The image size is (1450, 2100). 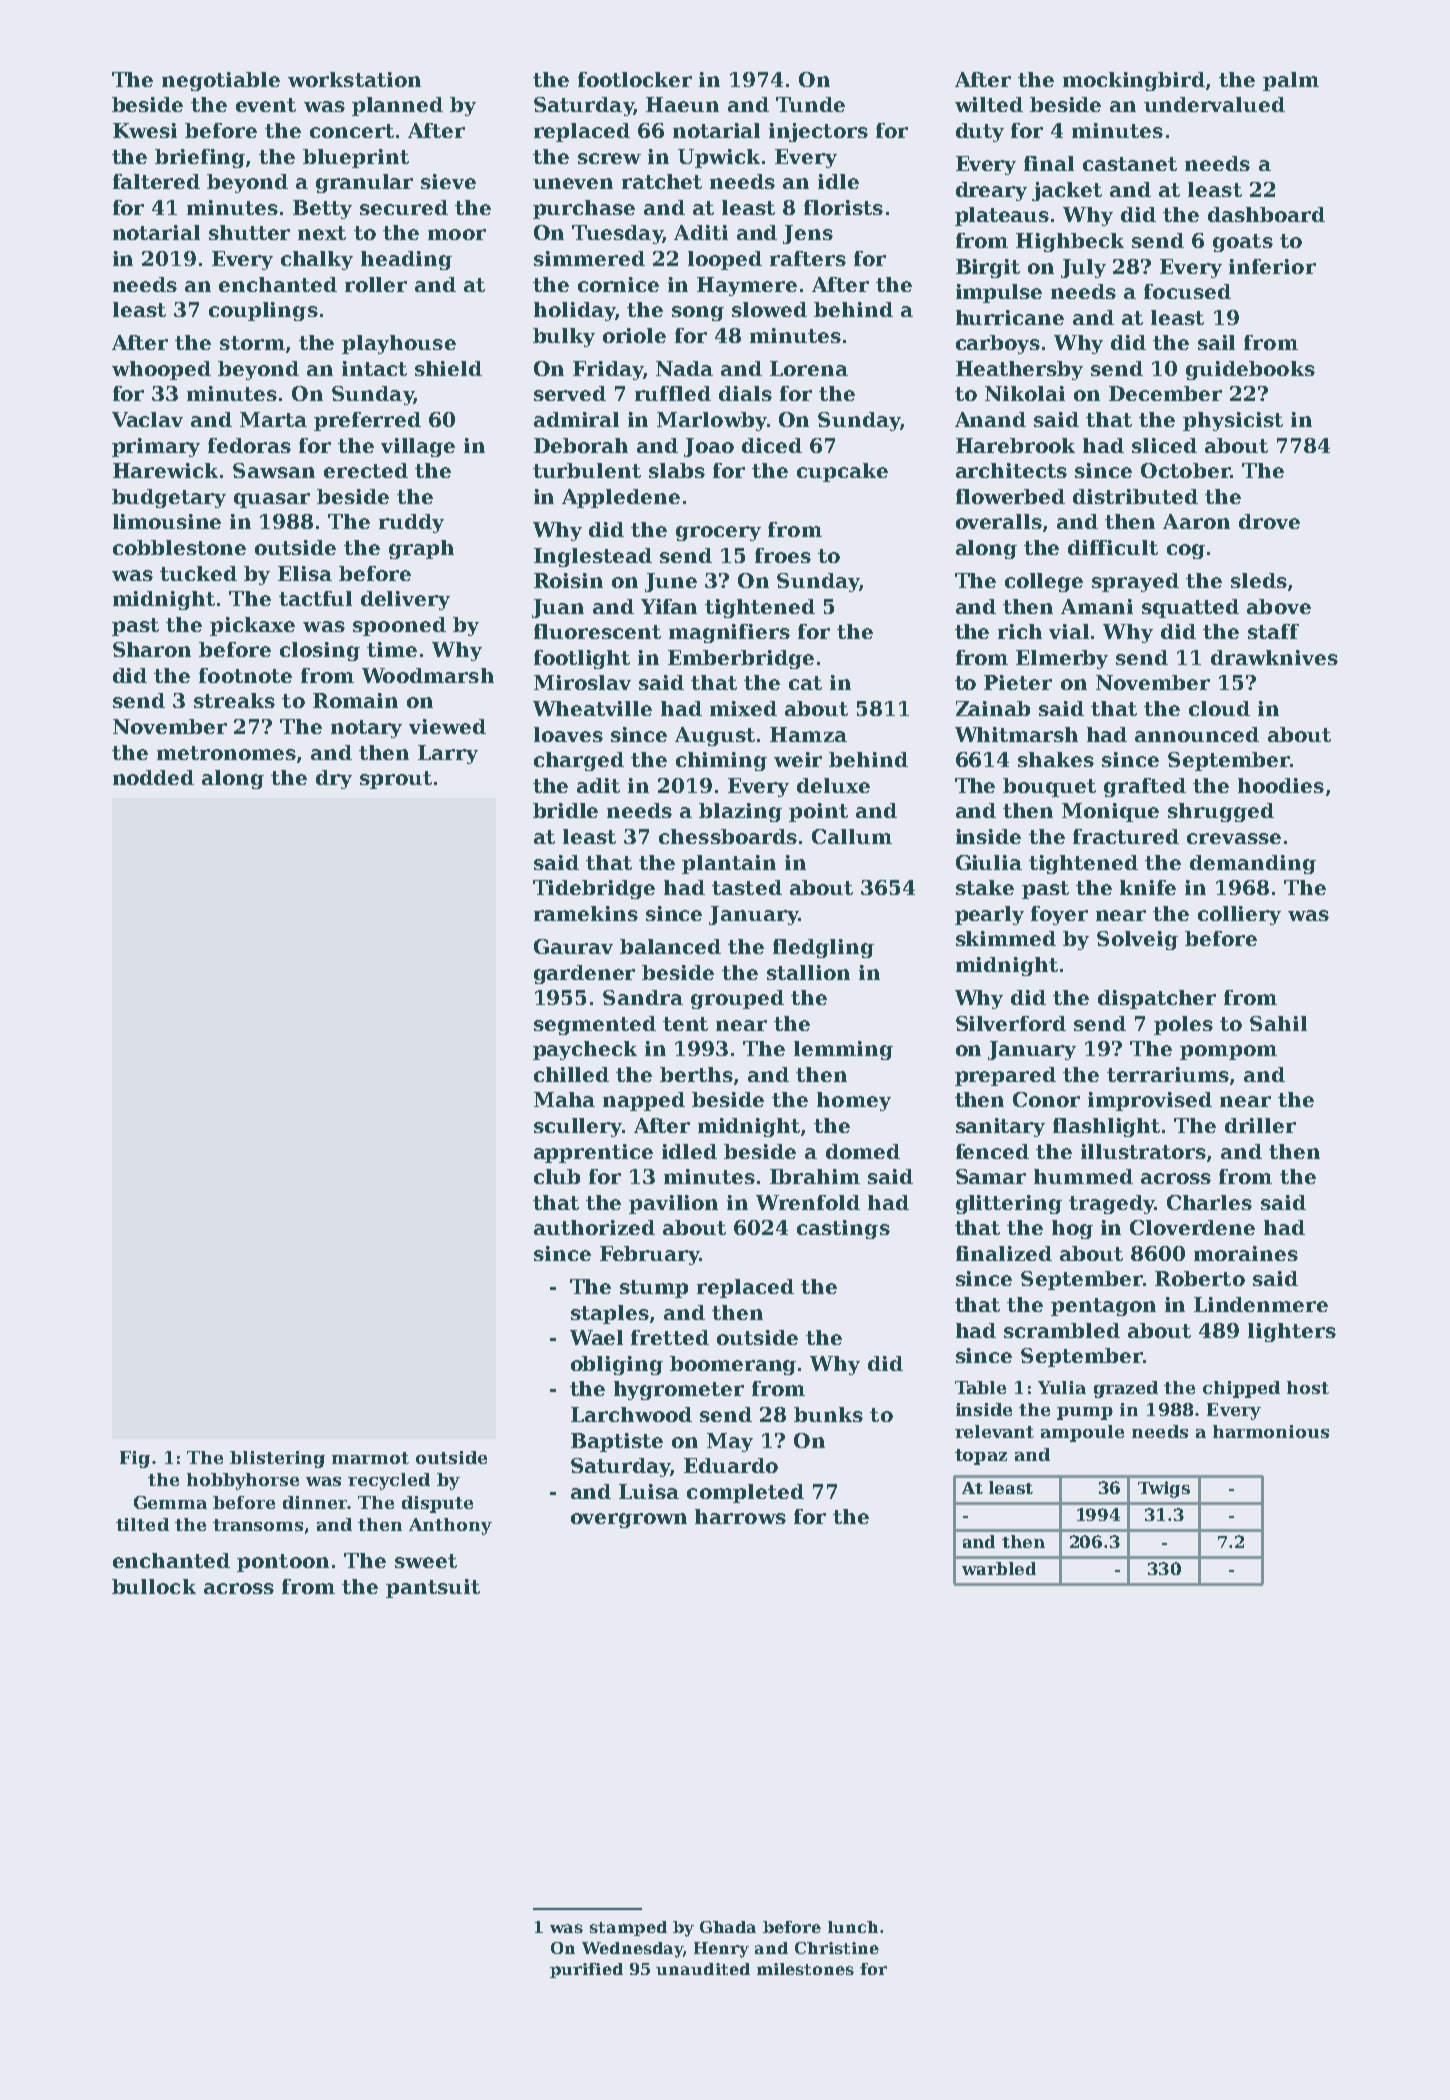 I want to click on warbled, so click(x=999, y=1568).
